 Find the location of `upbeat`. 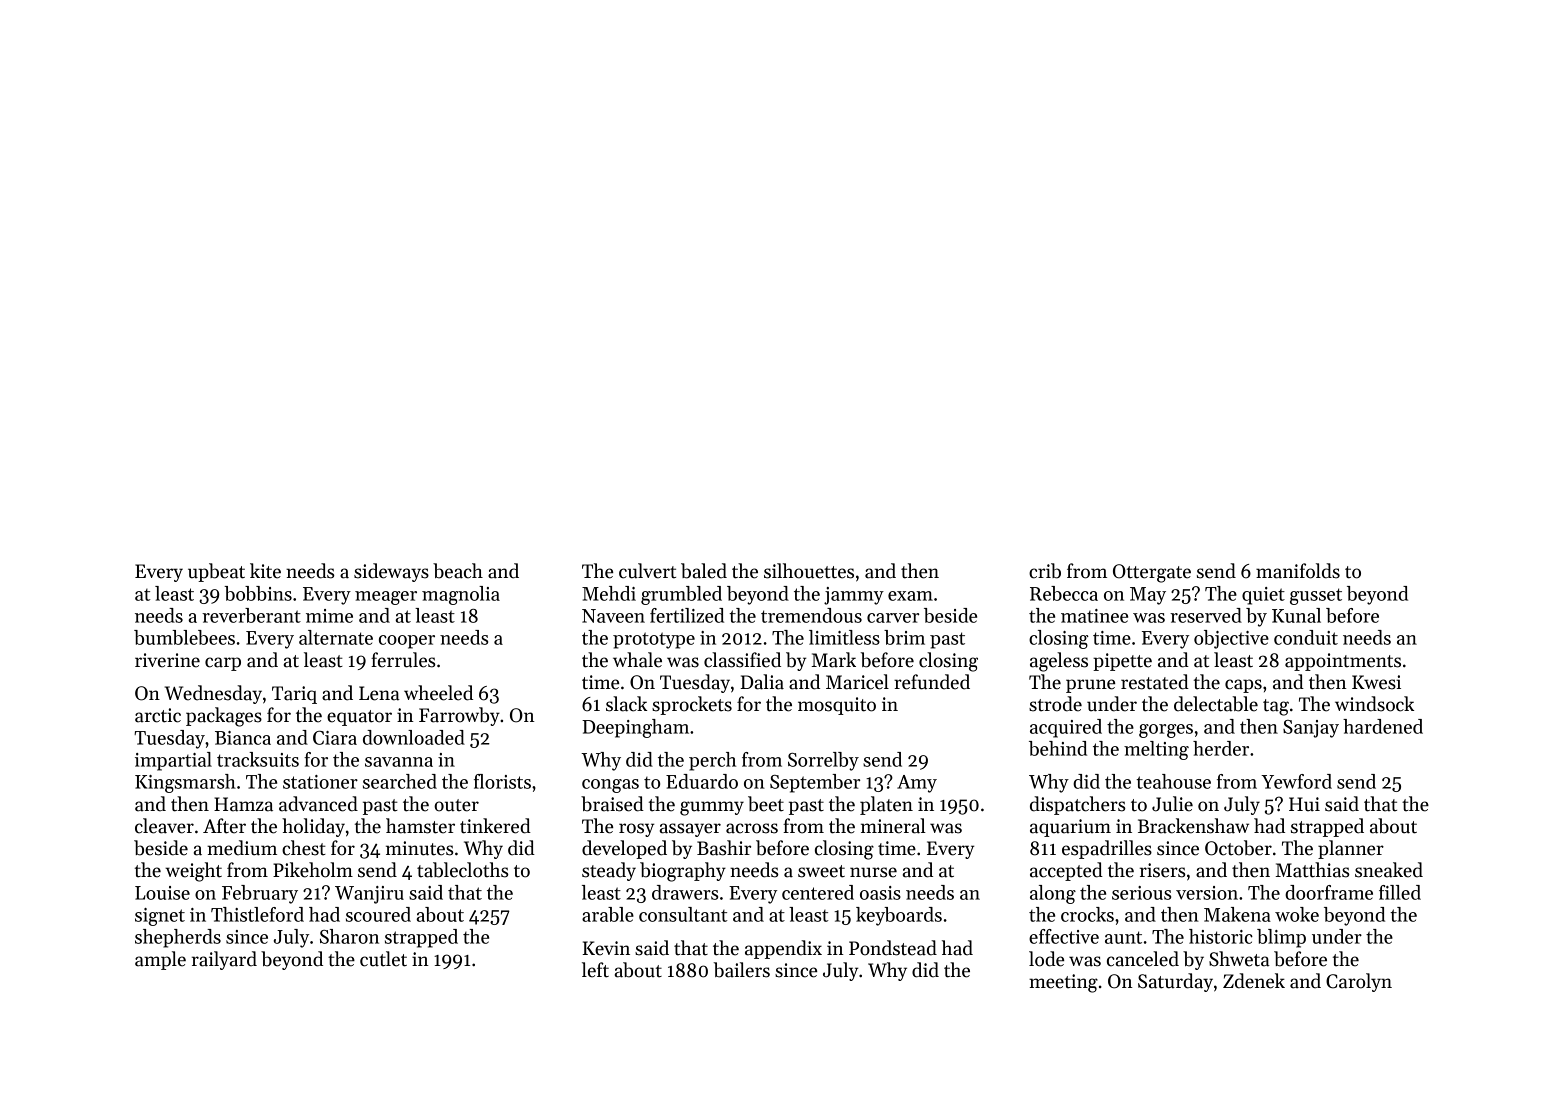

upbeat is located at coordinates (216, 572).
